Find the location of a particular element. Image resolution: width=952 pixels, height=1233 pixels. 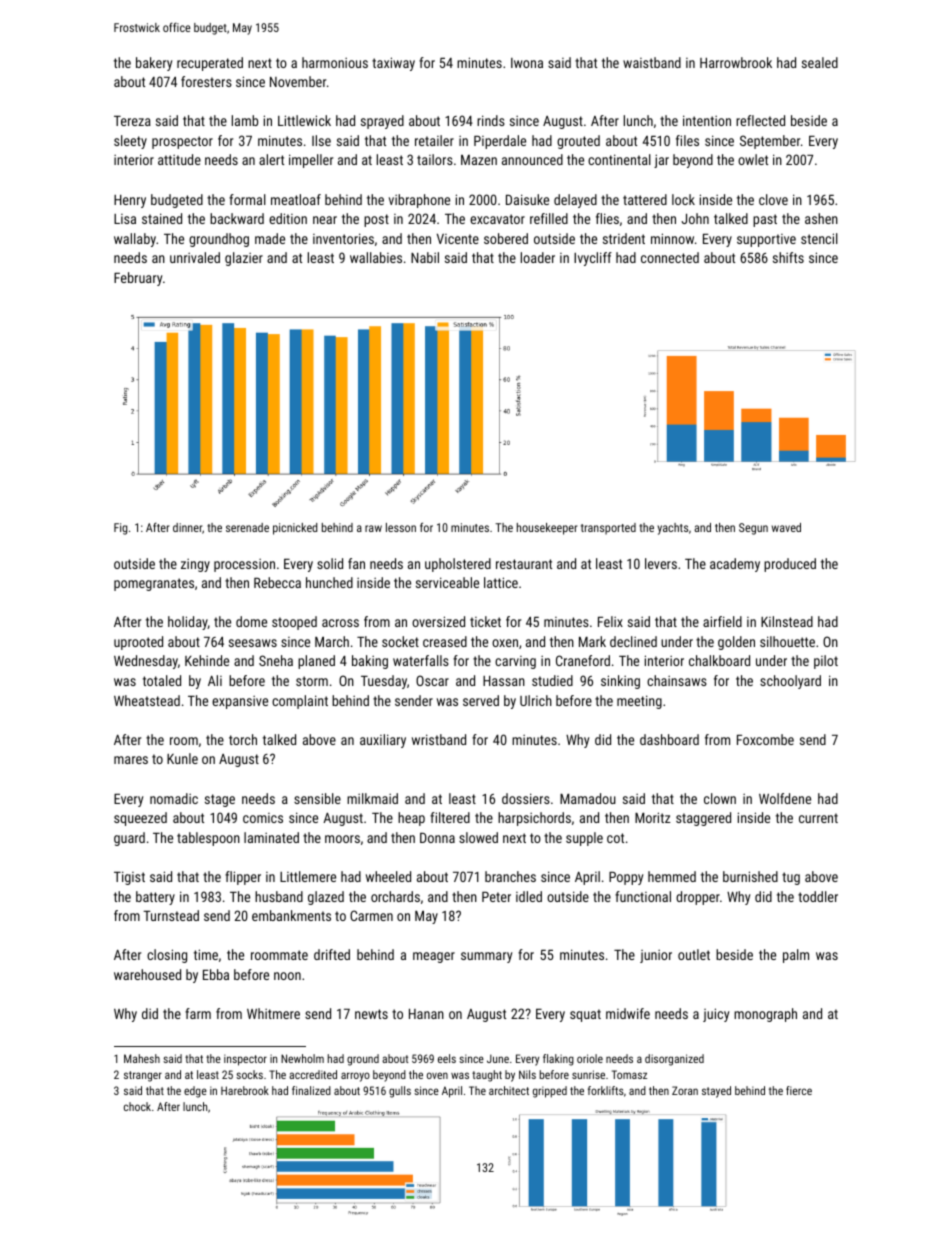

connected is located at coordinates (670, 257).
